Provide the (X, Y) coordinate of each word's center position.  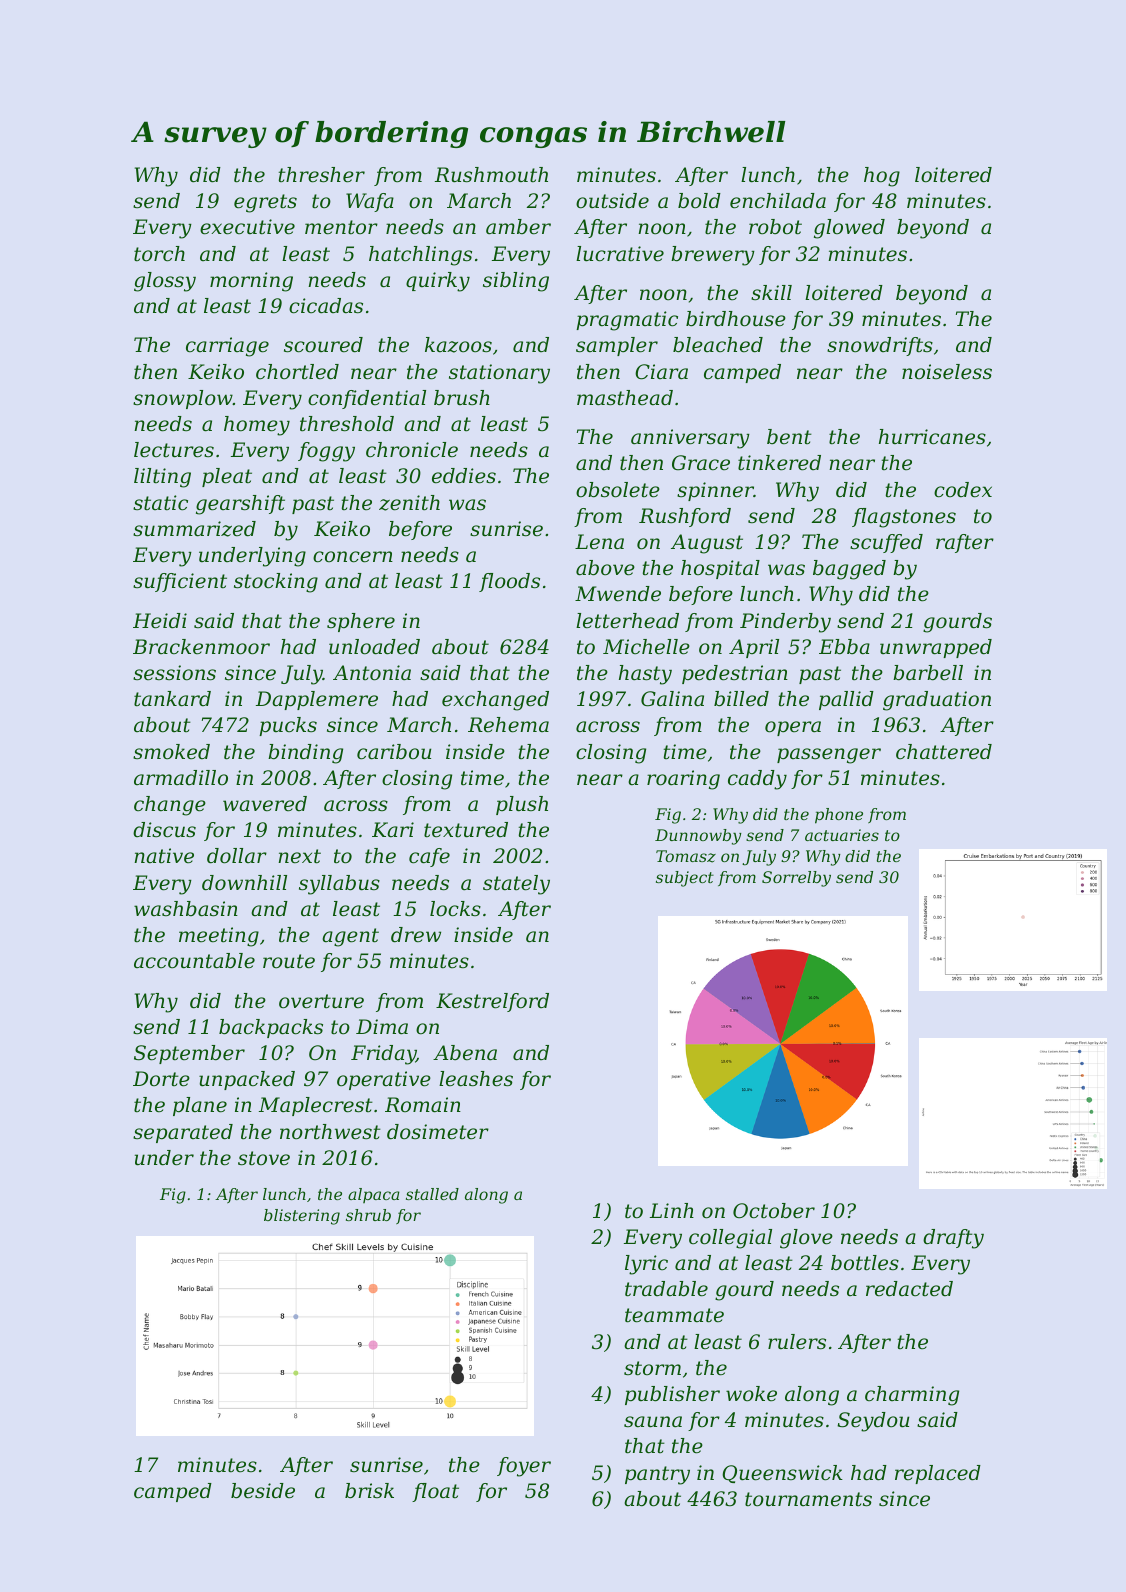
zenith (409, 503)
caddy (757, 780)
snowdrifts (880, 346)
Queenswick (782, 1474)
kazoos (458, 345)
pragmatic (627, 321)
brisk (369, 1491)
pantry (657, 1475)
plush (522, 805)
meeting (219, 937)
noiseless (947, 372)
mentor (341, 227)
